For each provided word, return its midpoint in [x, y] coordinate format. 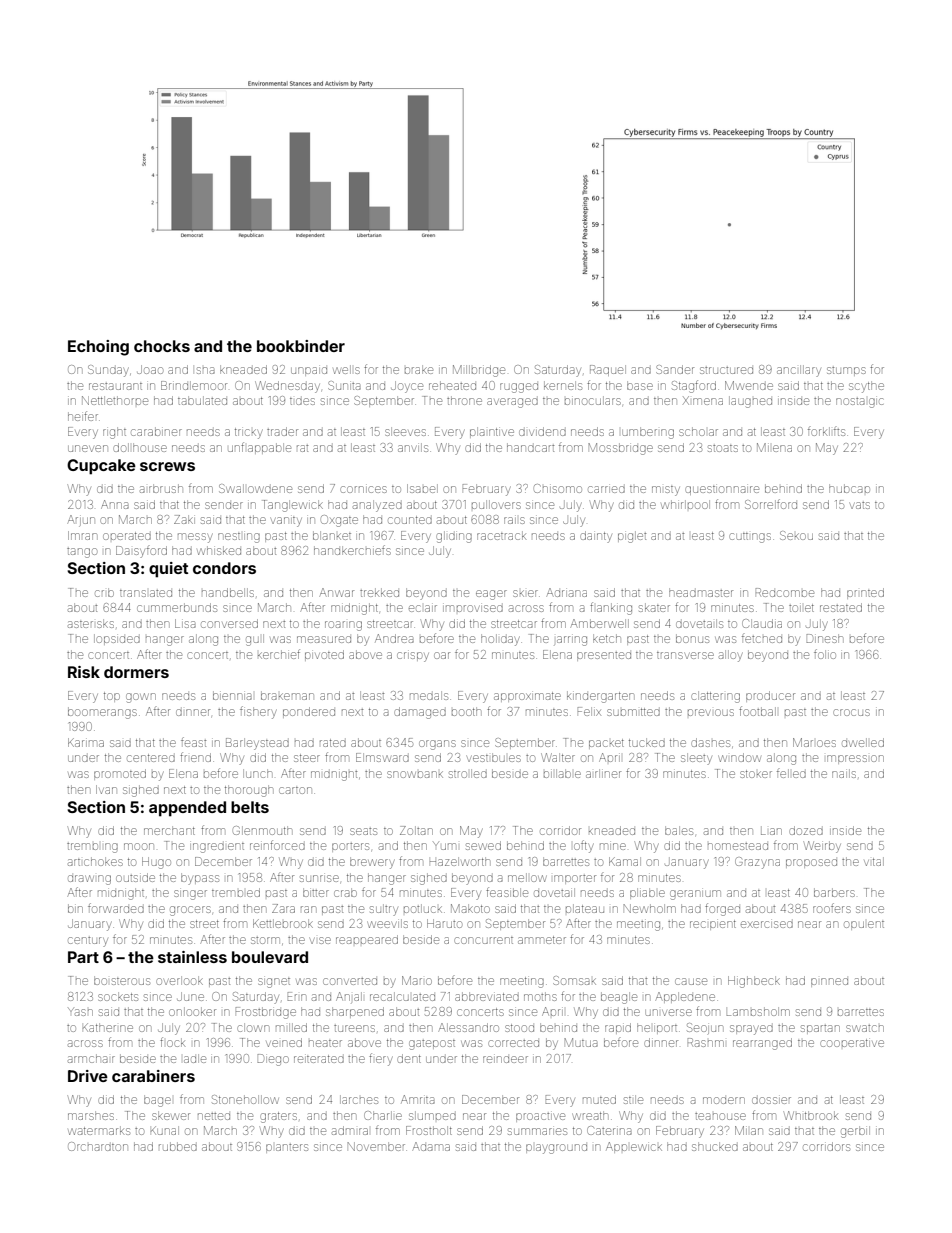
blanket [332, 535]
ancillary [799, 371]
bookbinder [301, 346]
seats [363, 831]
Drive [88, 1076]
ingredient [217, 848]
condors [224, 568]
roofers [832, 908]
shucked [715, 1146]
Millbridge [479, 371]
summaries [537, 1131]
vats [860, 505]
